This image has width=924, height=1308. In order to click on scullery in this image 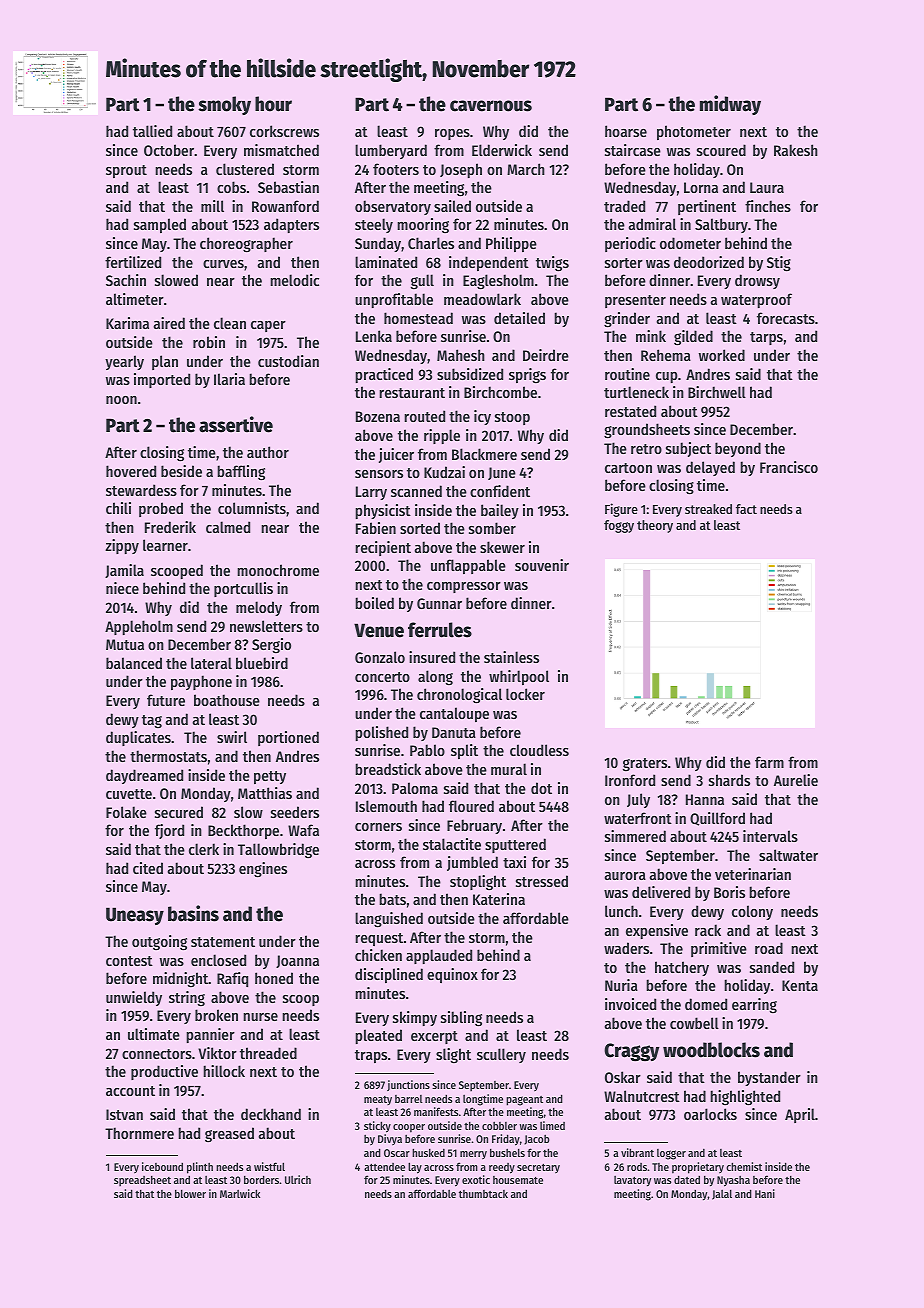, I will do `click(501, 1055)`.
